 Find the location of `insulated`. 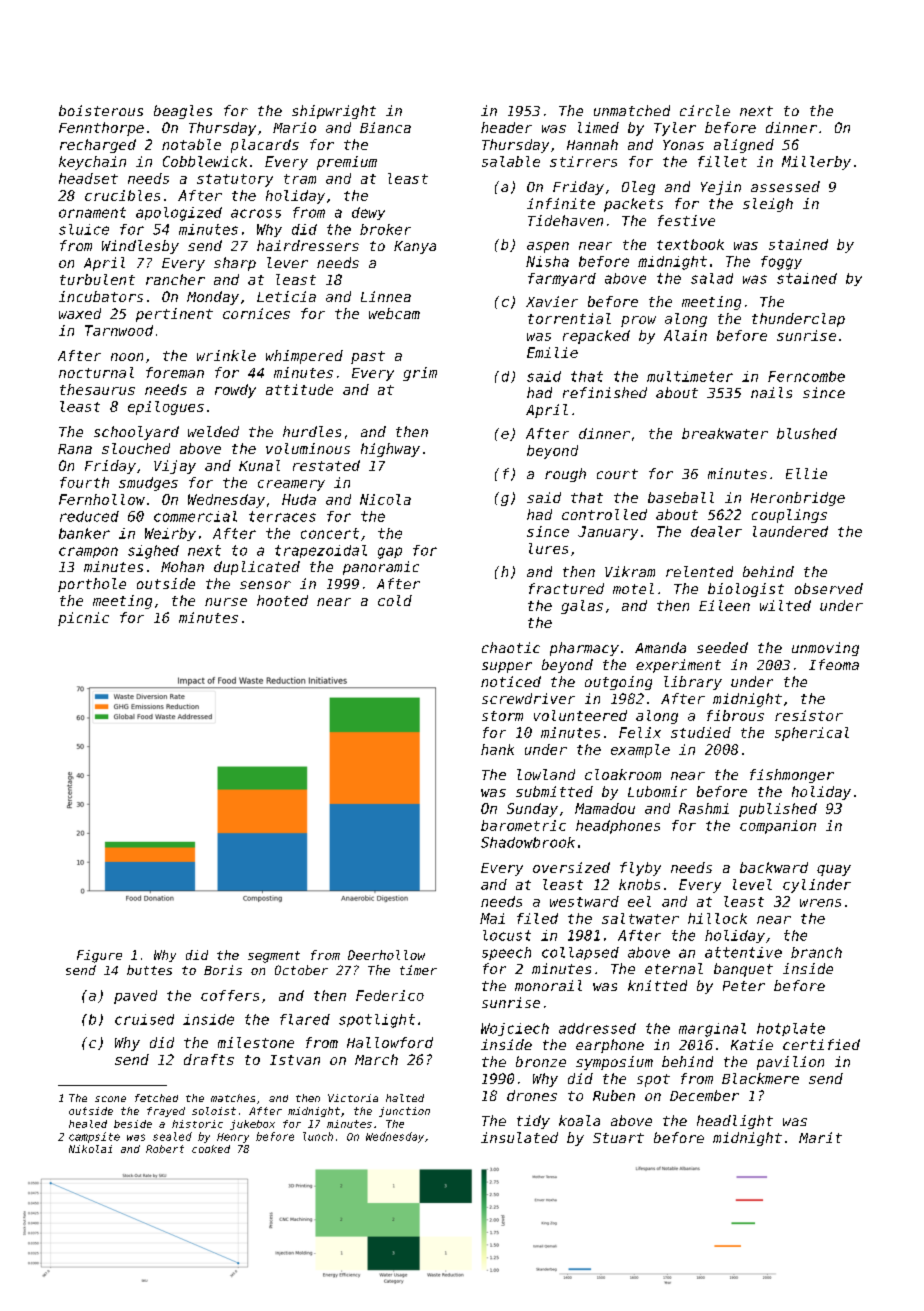

insulated is located at coordinates (519, 1137).
